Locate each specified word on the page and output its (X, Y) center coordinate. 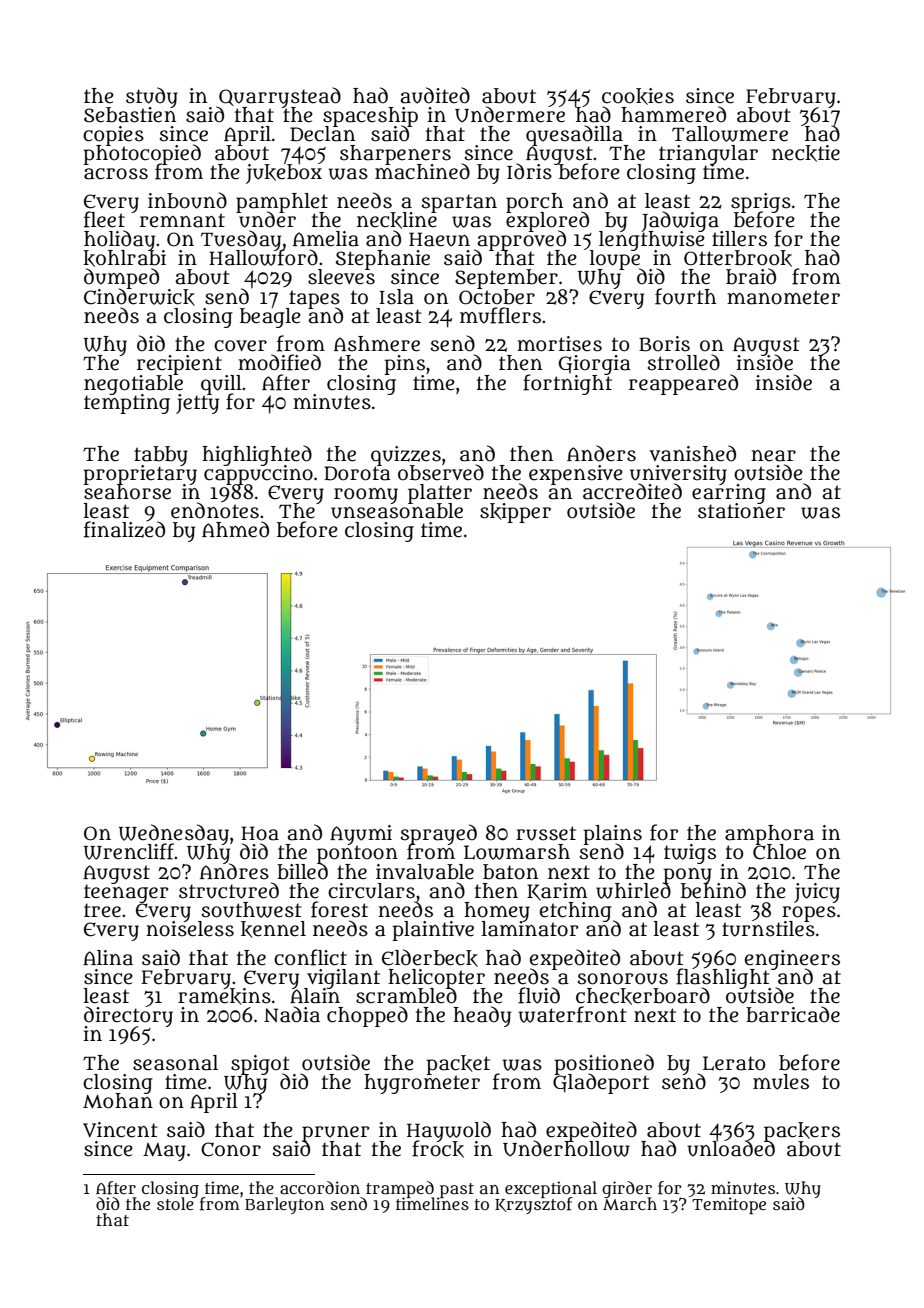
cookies (638, 96)
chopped (367, 1016)
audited (435, 95)
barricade (793, 1014)
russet (546, 833)
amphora (769, 835)
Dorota (357, 473)
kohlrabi (124, 259)
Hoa (260, 833)
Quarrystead (279, 97)
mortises (559, 344)
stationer (741, 511)
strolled (684, 362)
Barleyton (284, 1205)
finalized (124, 529)
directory (128, 1016)
